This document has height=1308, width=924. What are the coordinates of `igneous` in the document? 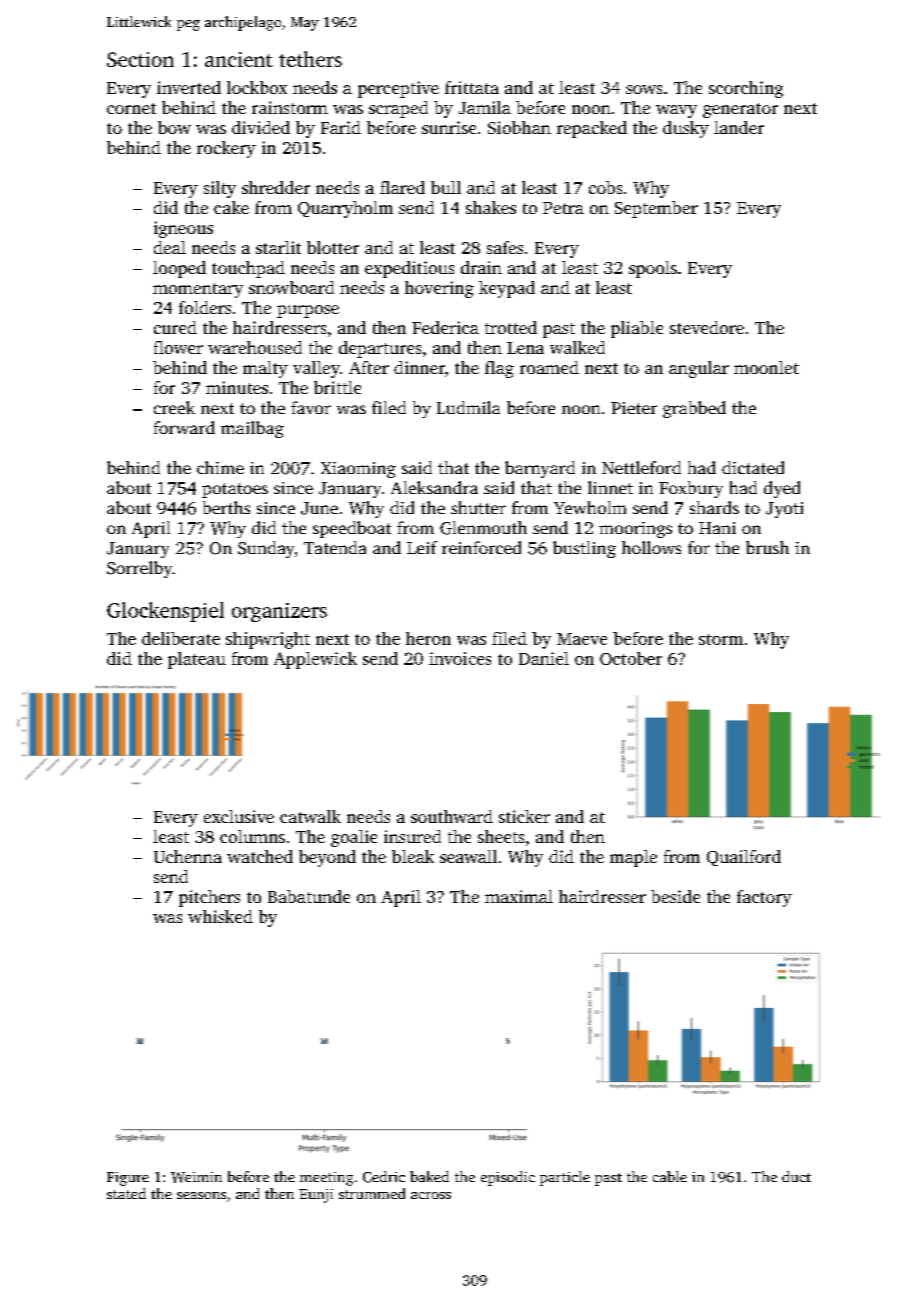 It's located at (183, 229).
